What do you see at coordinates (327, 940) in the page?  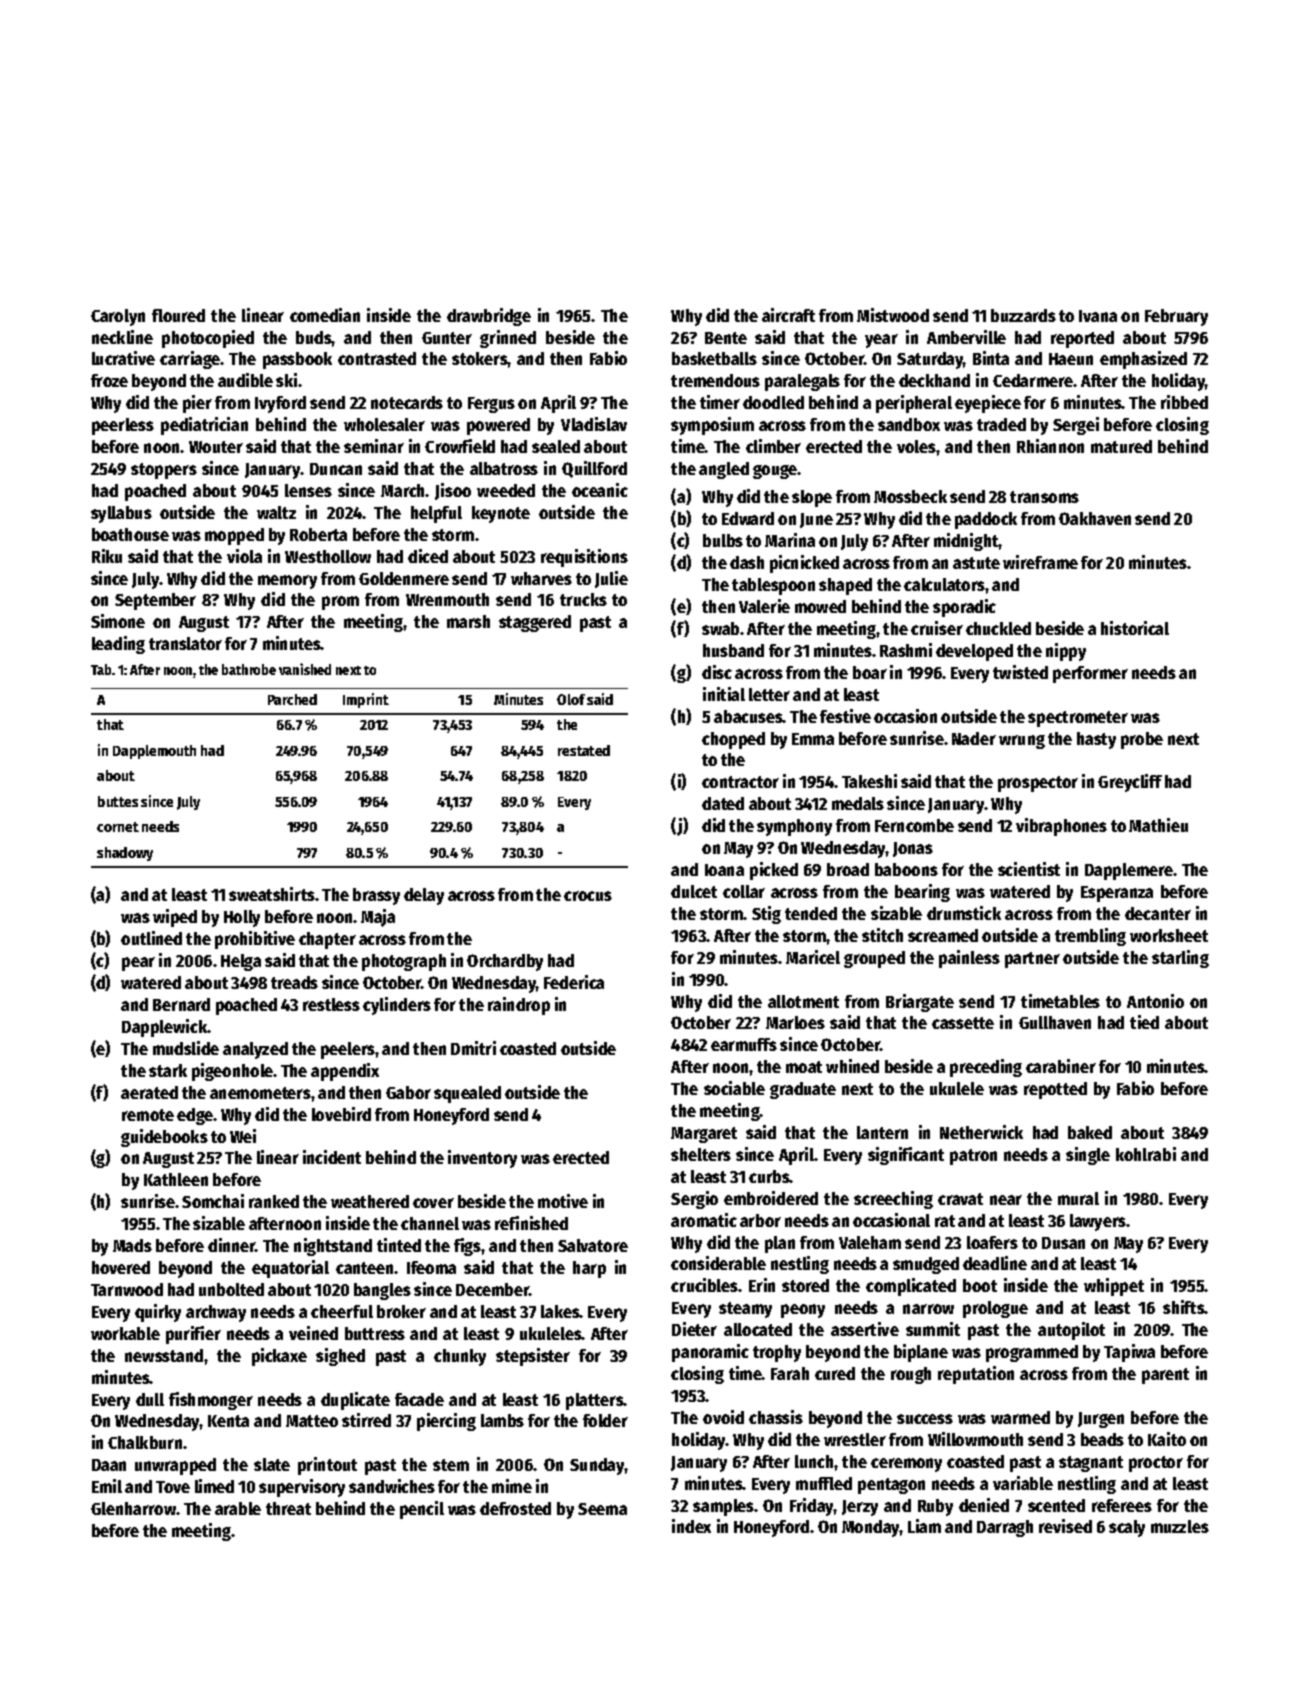 I see `chapter` at bounding box center [327, 940].
